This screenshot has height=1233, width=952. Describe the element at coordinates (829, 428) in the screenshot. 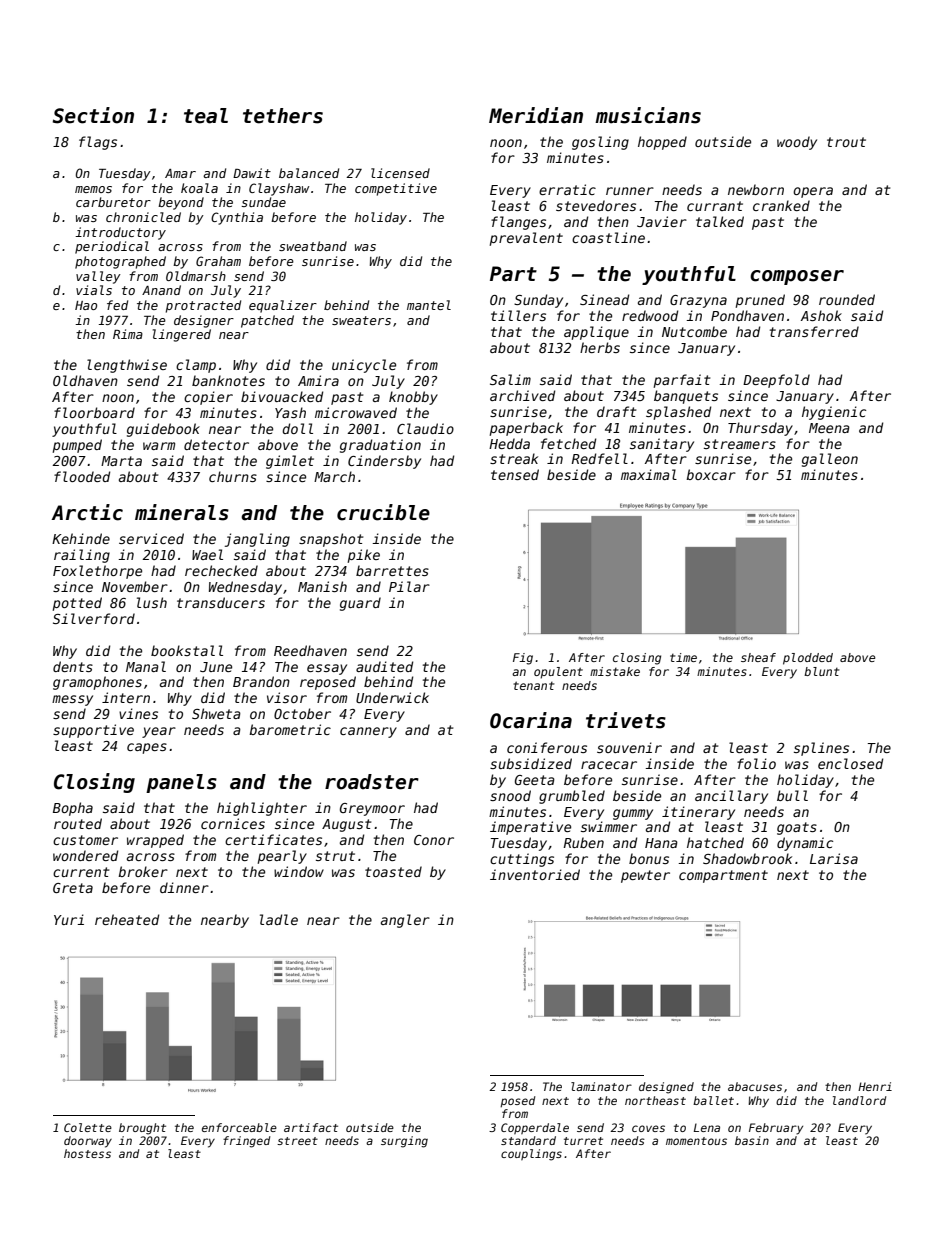

I see `Meena` at that location.
